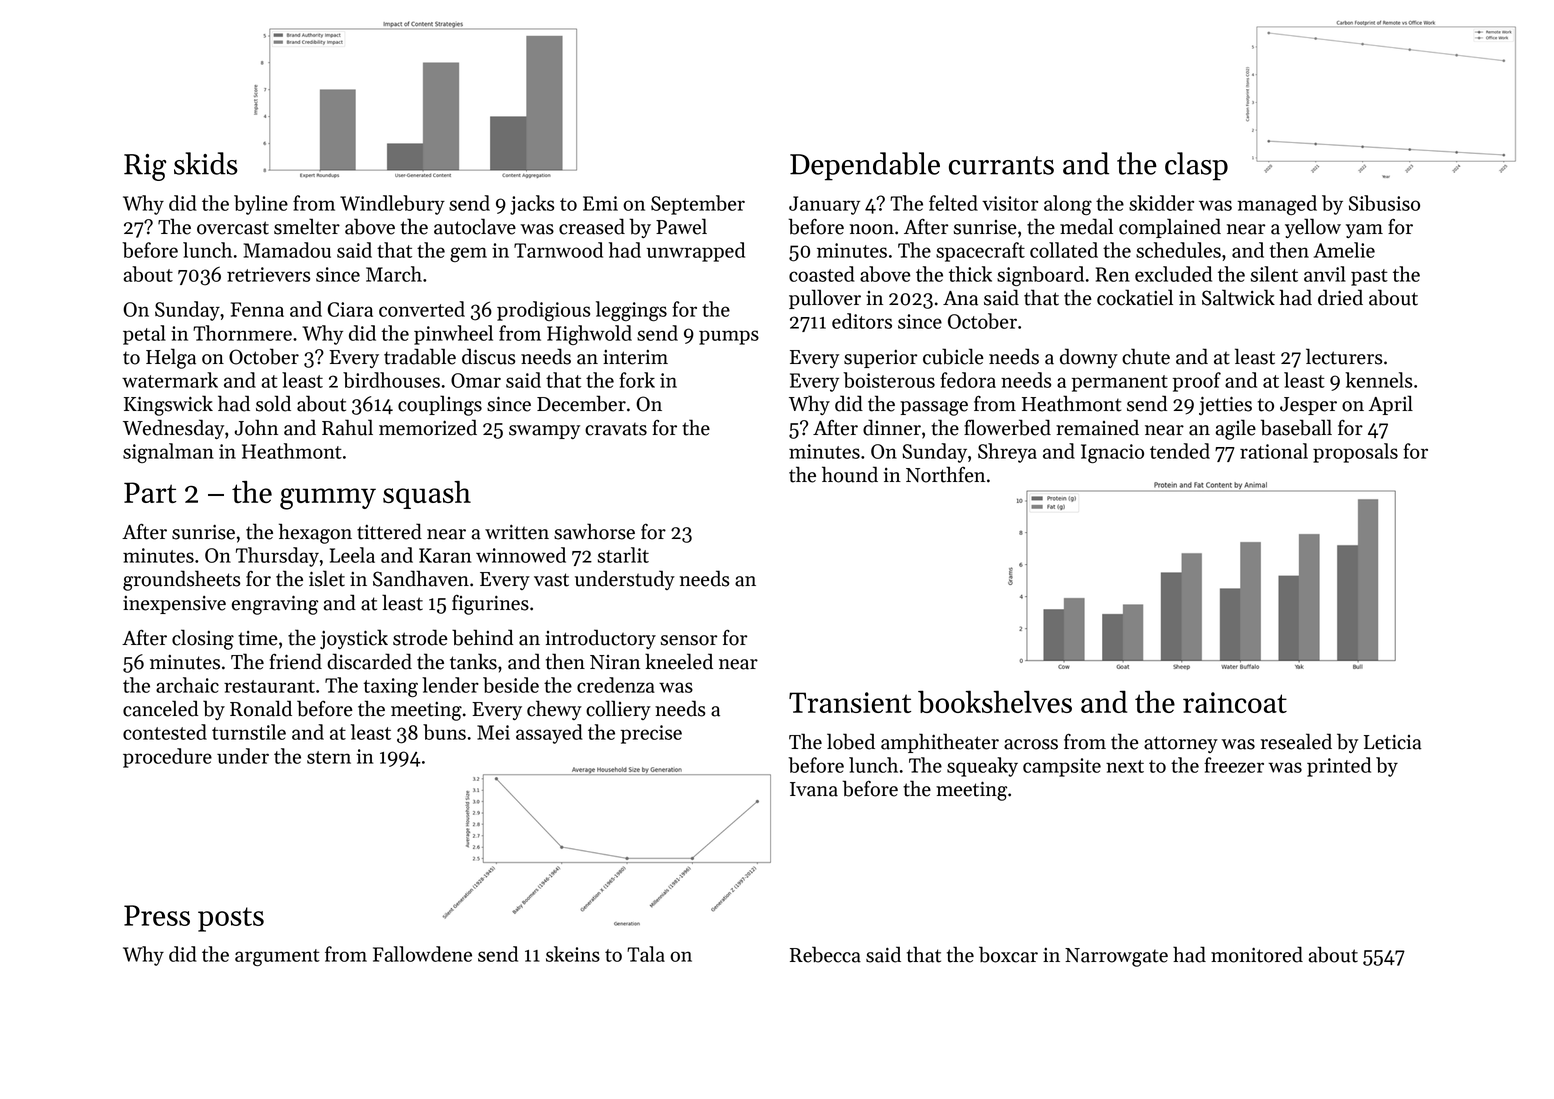  What do you see at coordinates (206, 163) in the image?
I see `skids` at bounding box center [206, 163].
